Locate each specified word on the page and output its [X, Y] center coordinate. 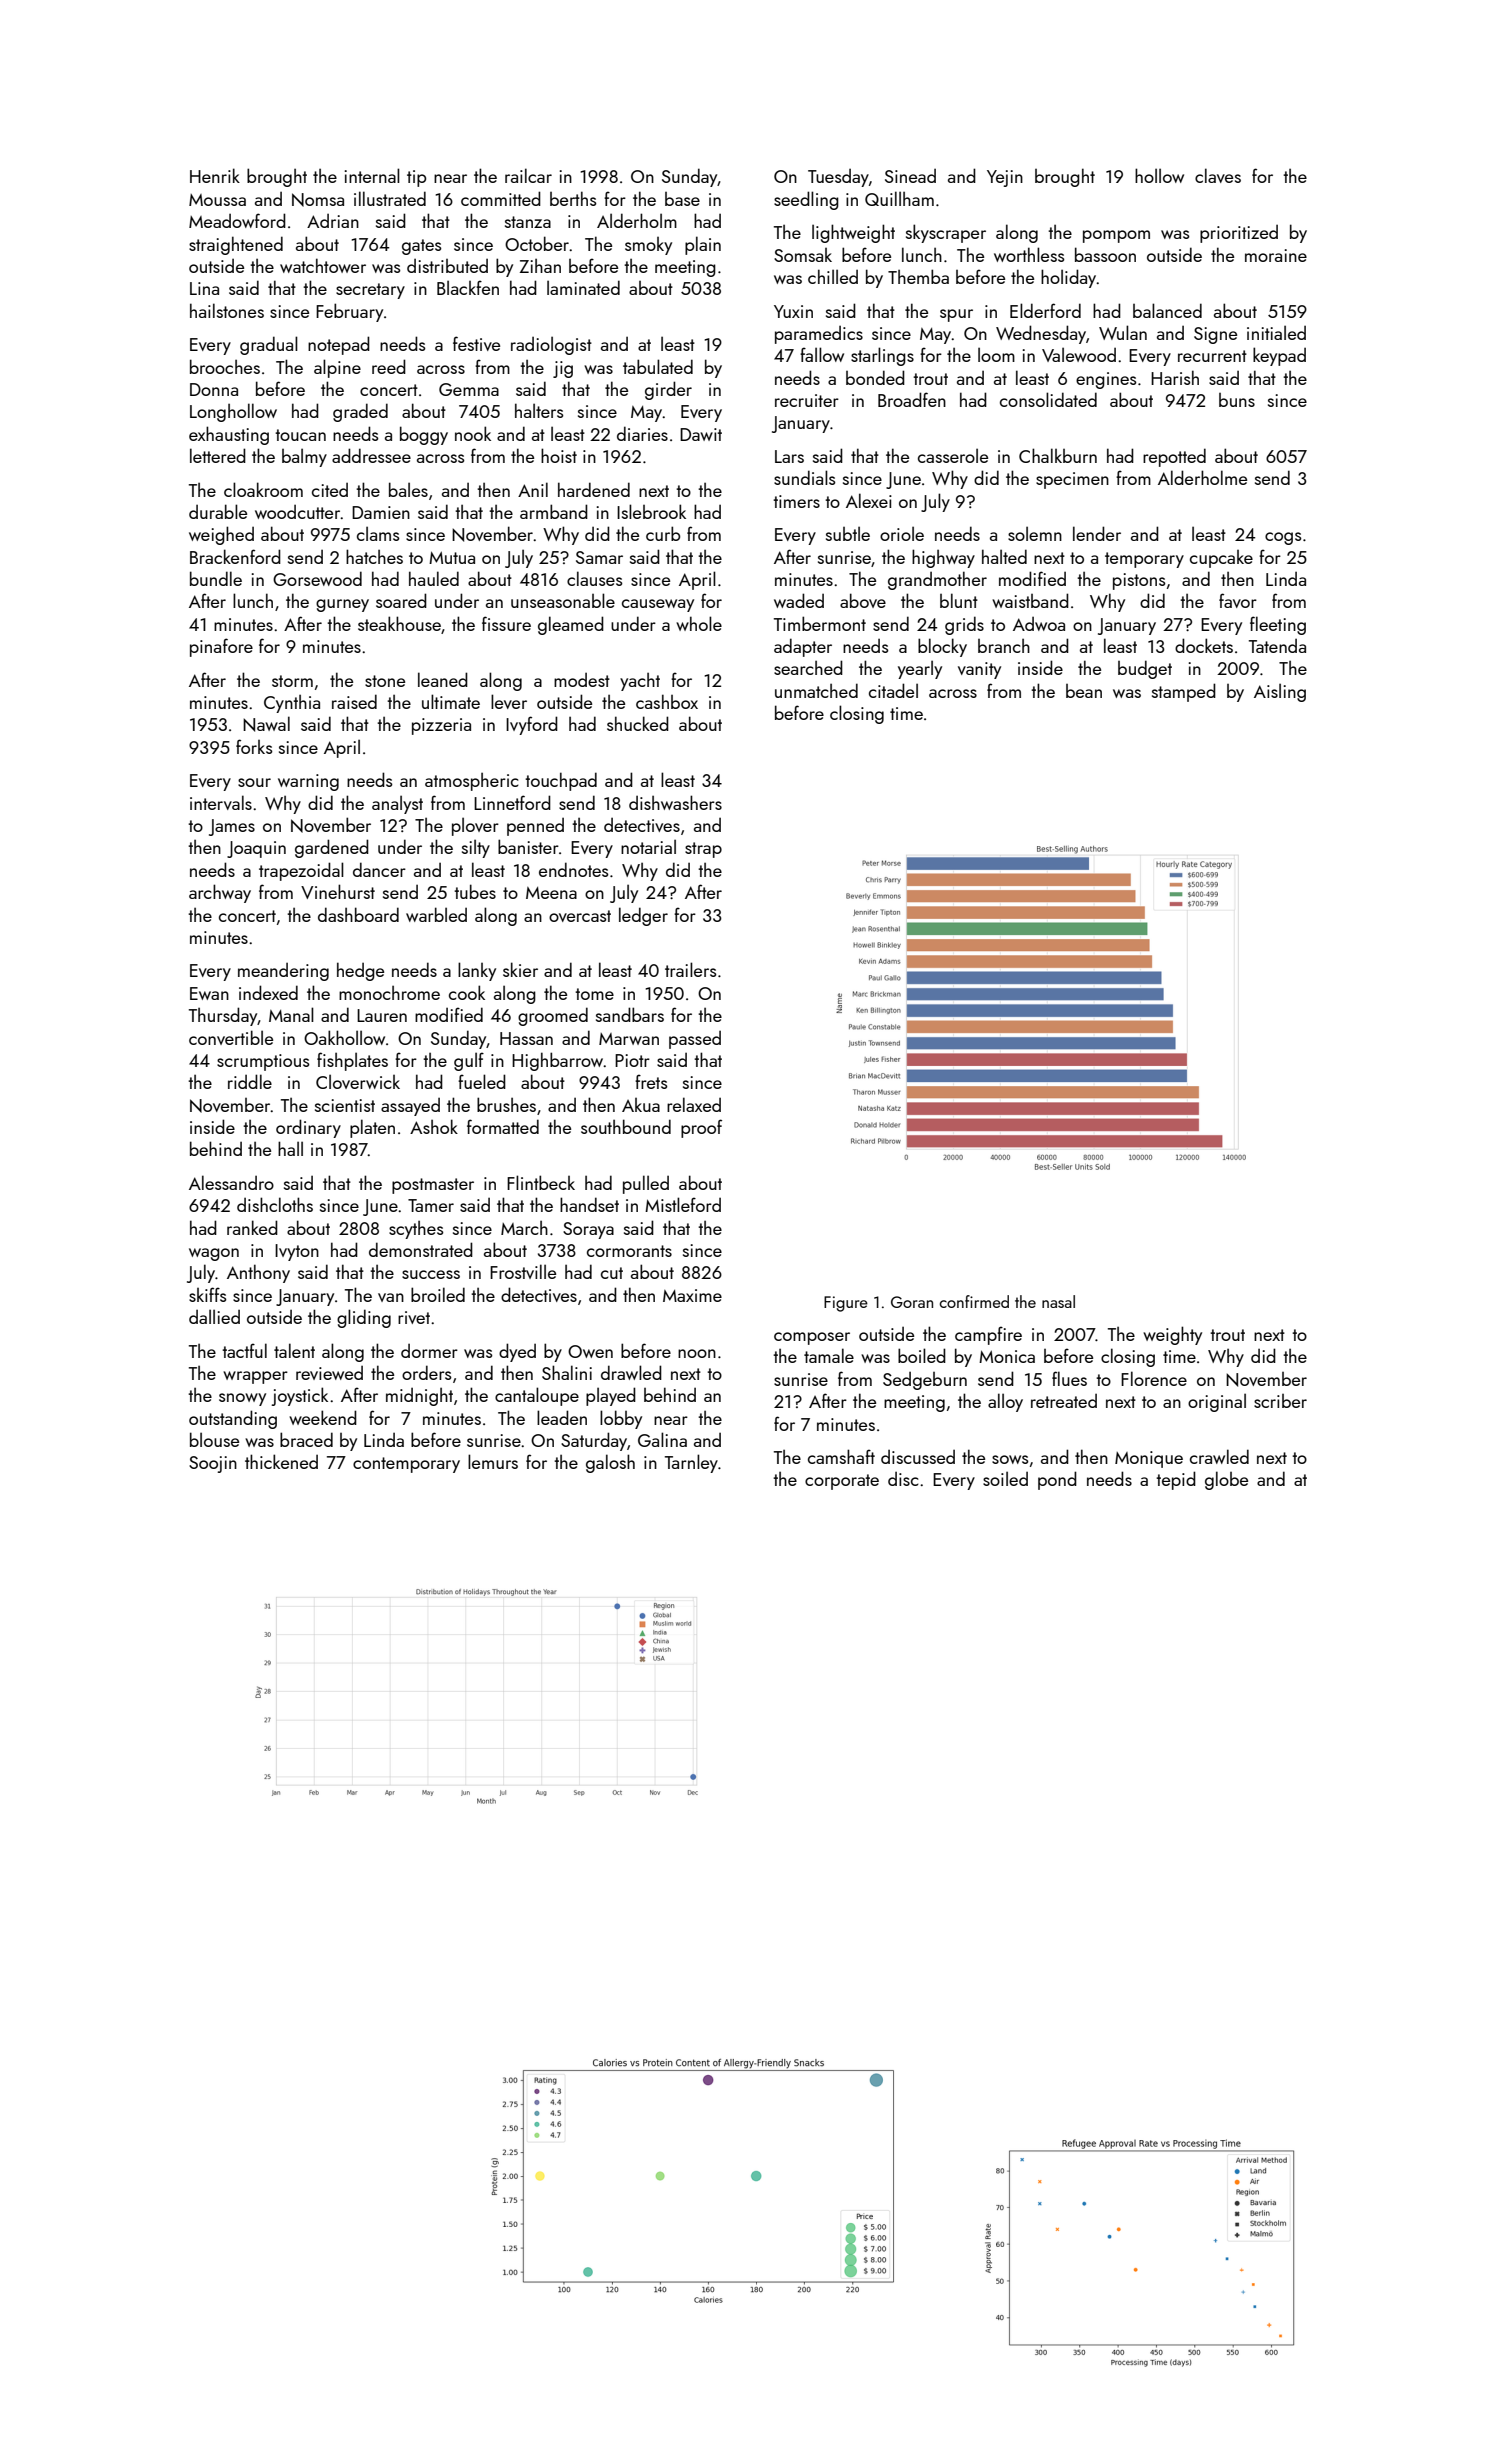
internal [372, 175]
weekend [323, 1417]
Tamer [431, 1205]
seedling [806, 200]
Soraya [588, 1230]
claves [1218, 175]
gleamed [571, 625]
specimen [1072, 480]
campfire [988, 1335]
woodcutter [298, 512]
